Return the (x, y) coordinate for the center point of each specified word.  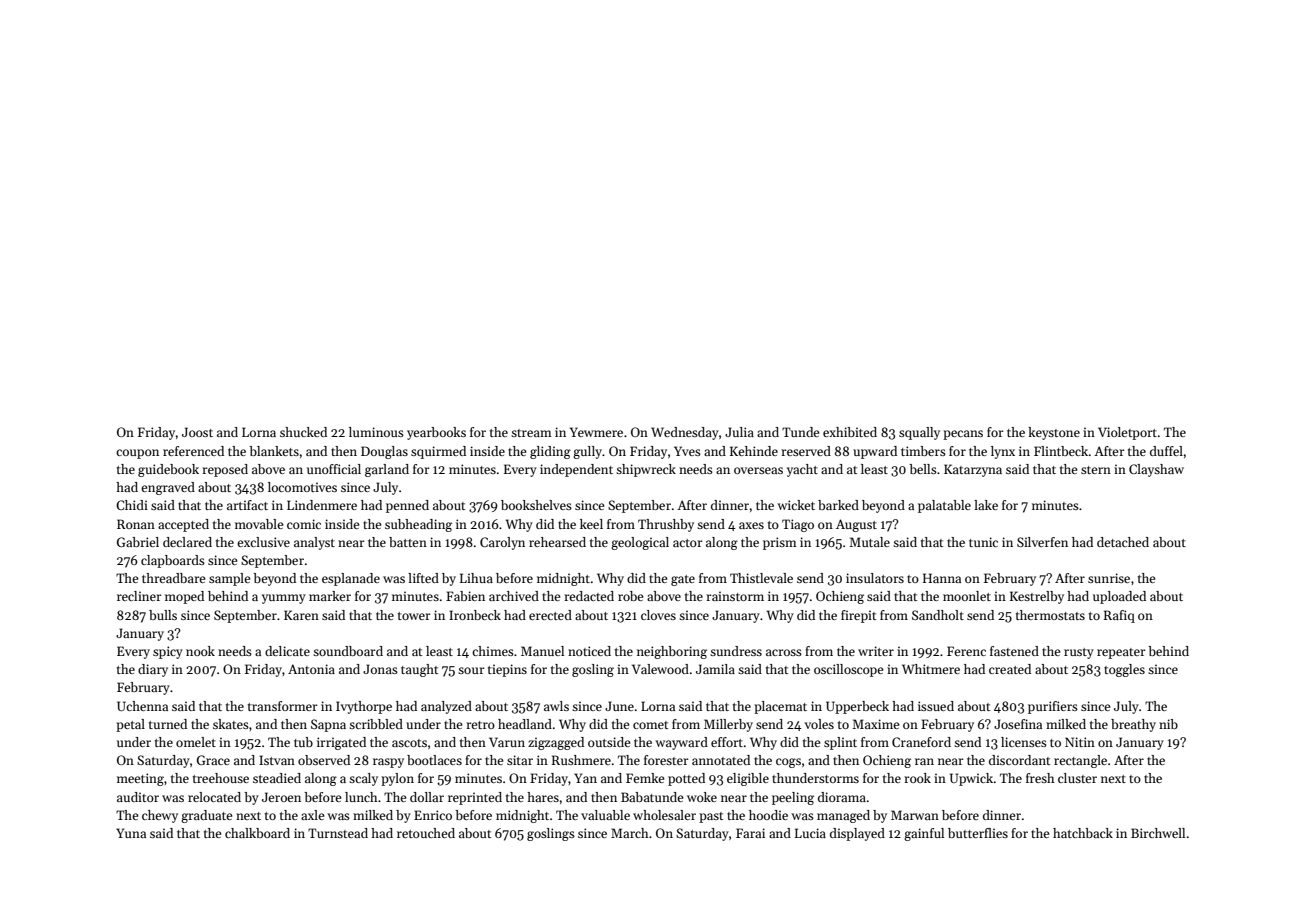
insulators (875, 578)
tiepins (507, 670)
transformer (283, 706)
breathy (1133, 725)
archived (514, 596)
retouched (426, 833)
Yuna (131, 833)
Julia (739, 432)
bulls (163, 615)
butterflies (978, 833)
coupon (137, 454)
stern (1096, 470)
